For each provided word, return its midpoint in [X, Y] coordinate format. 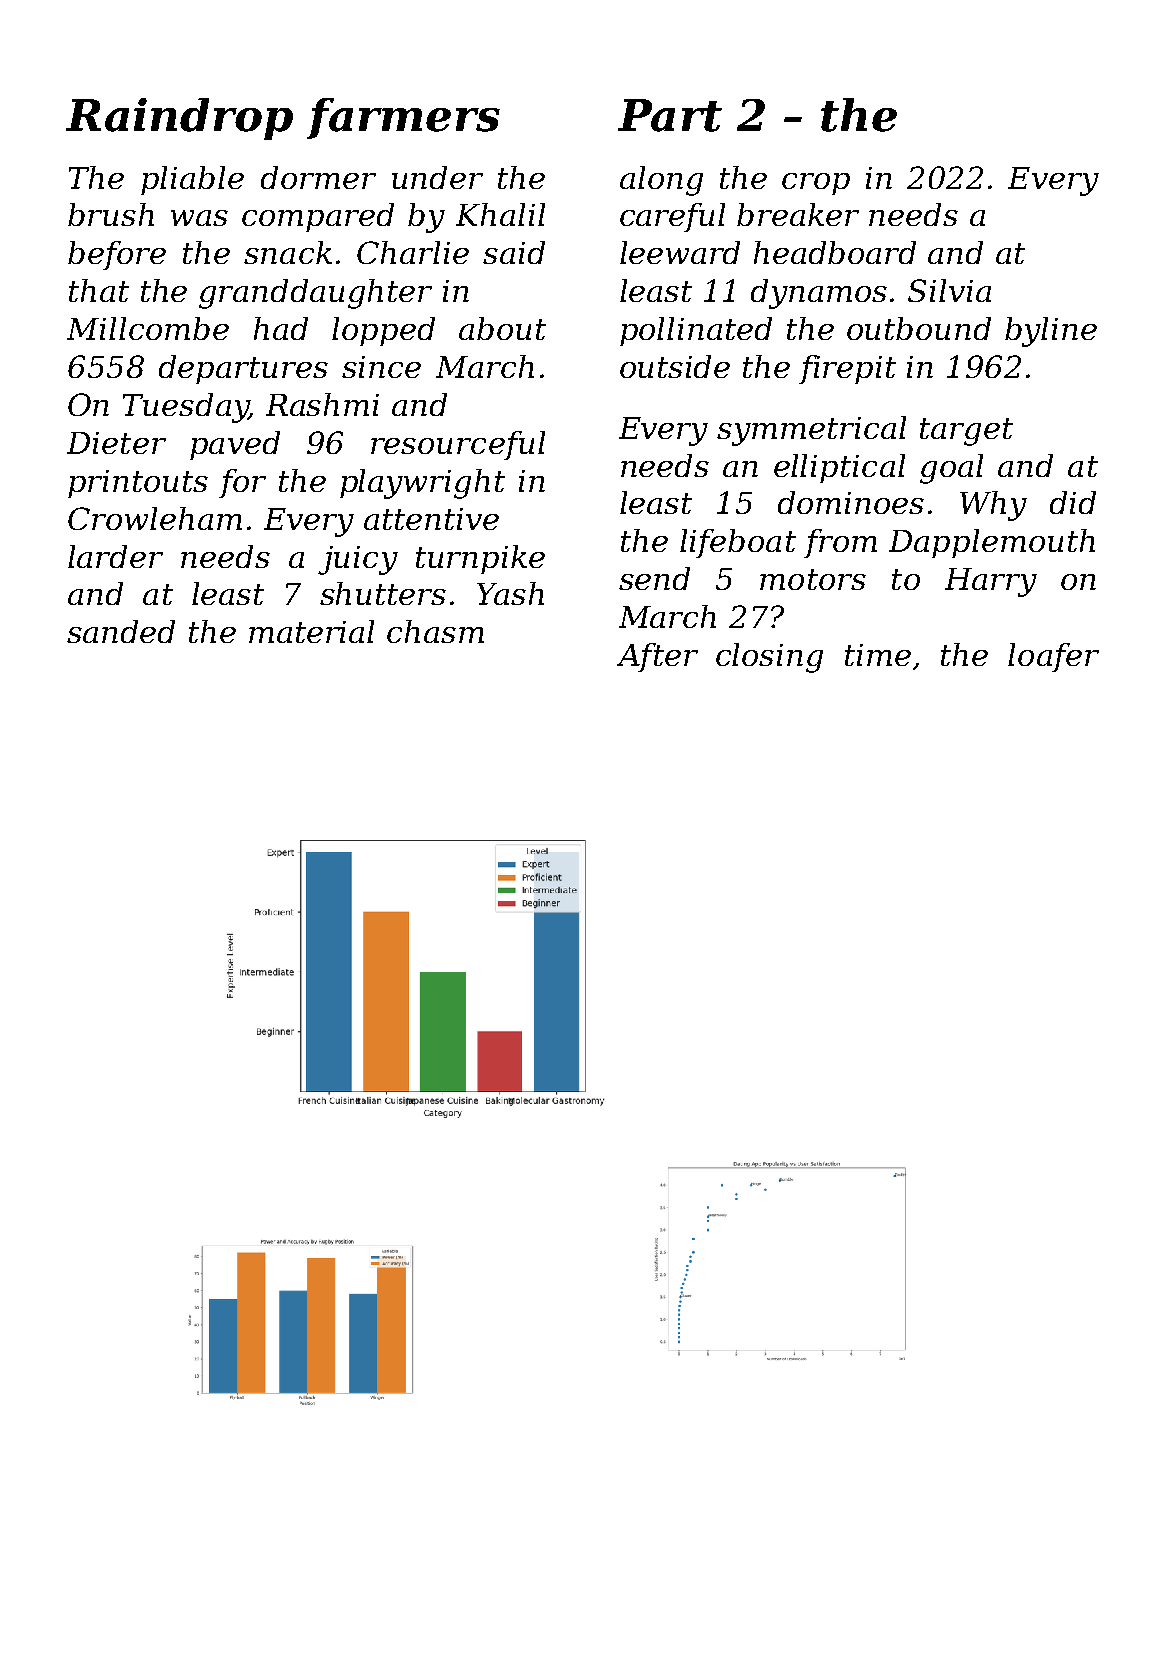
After [657, 657]
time [878, 655]
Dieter [116, 443]
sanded [121, 631]
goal [951, 469]
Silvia [949, 290]
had [281, 328]
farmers [403, 118]
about [502, 328]
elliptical [839, 468]
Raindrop [179, 119]
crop [816, 184]
